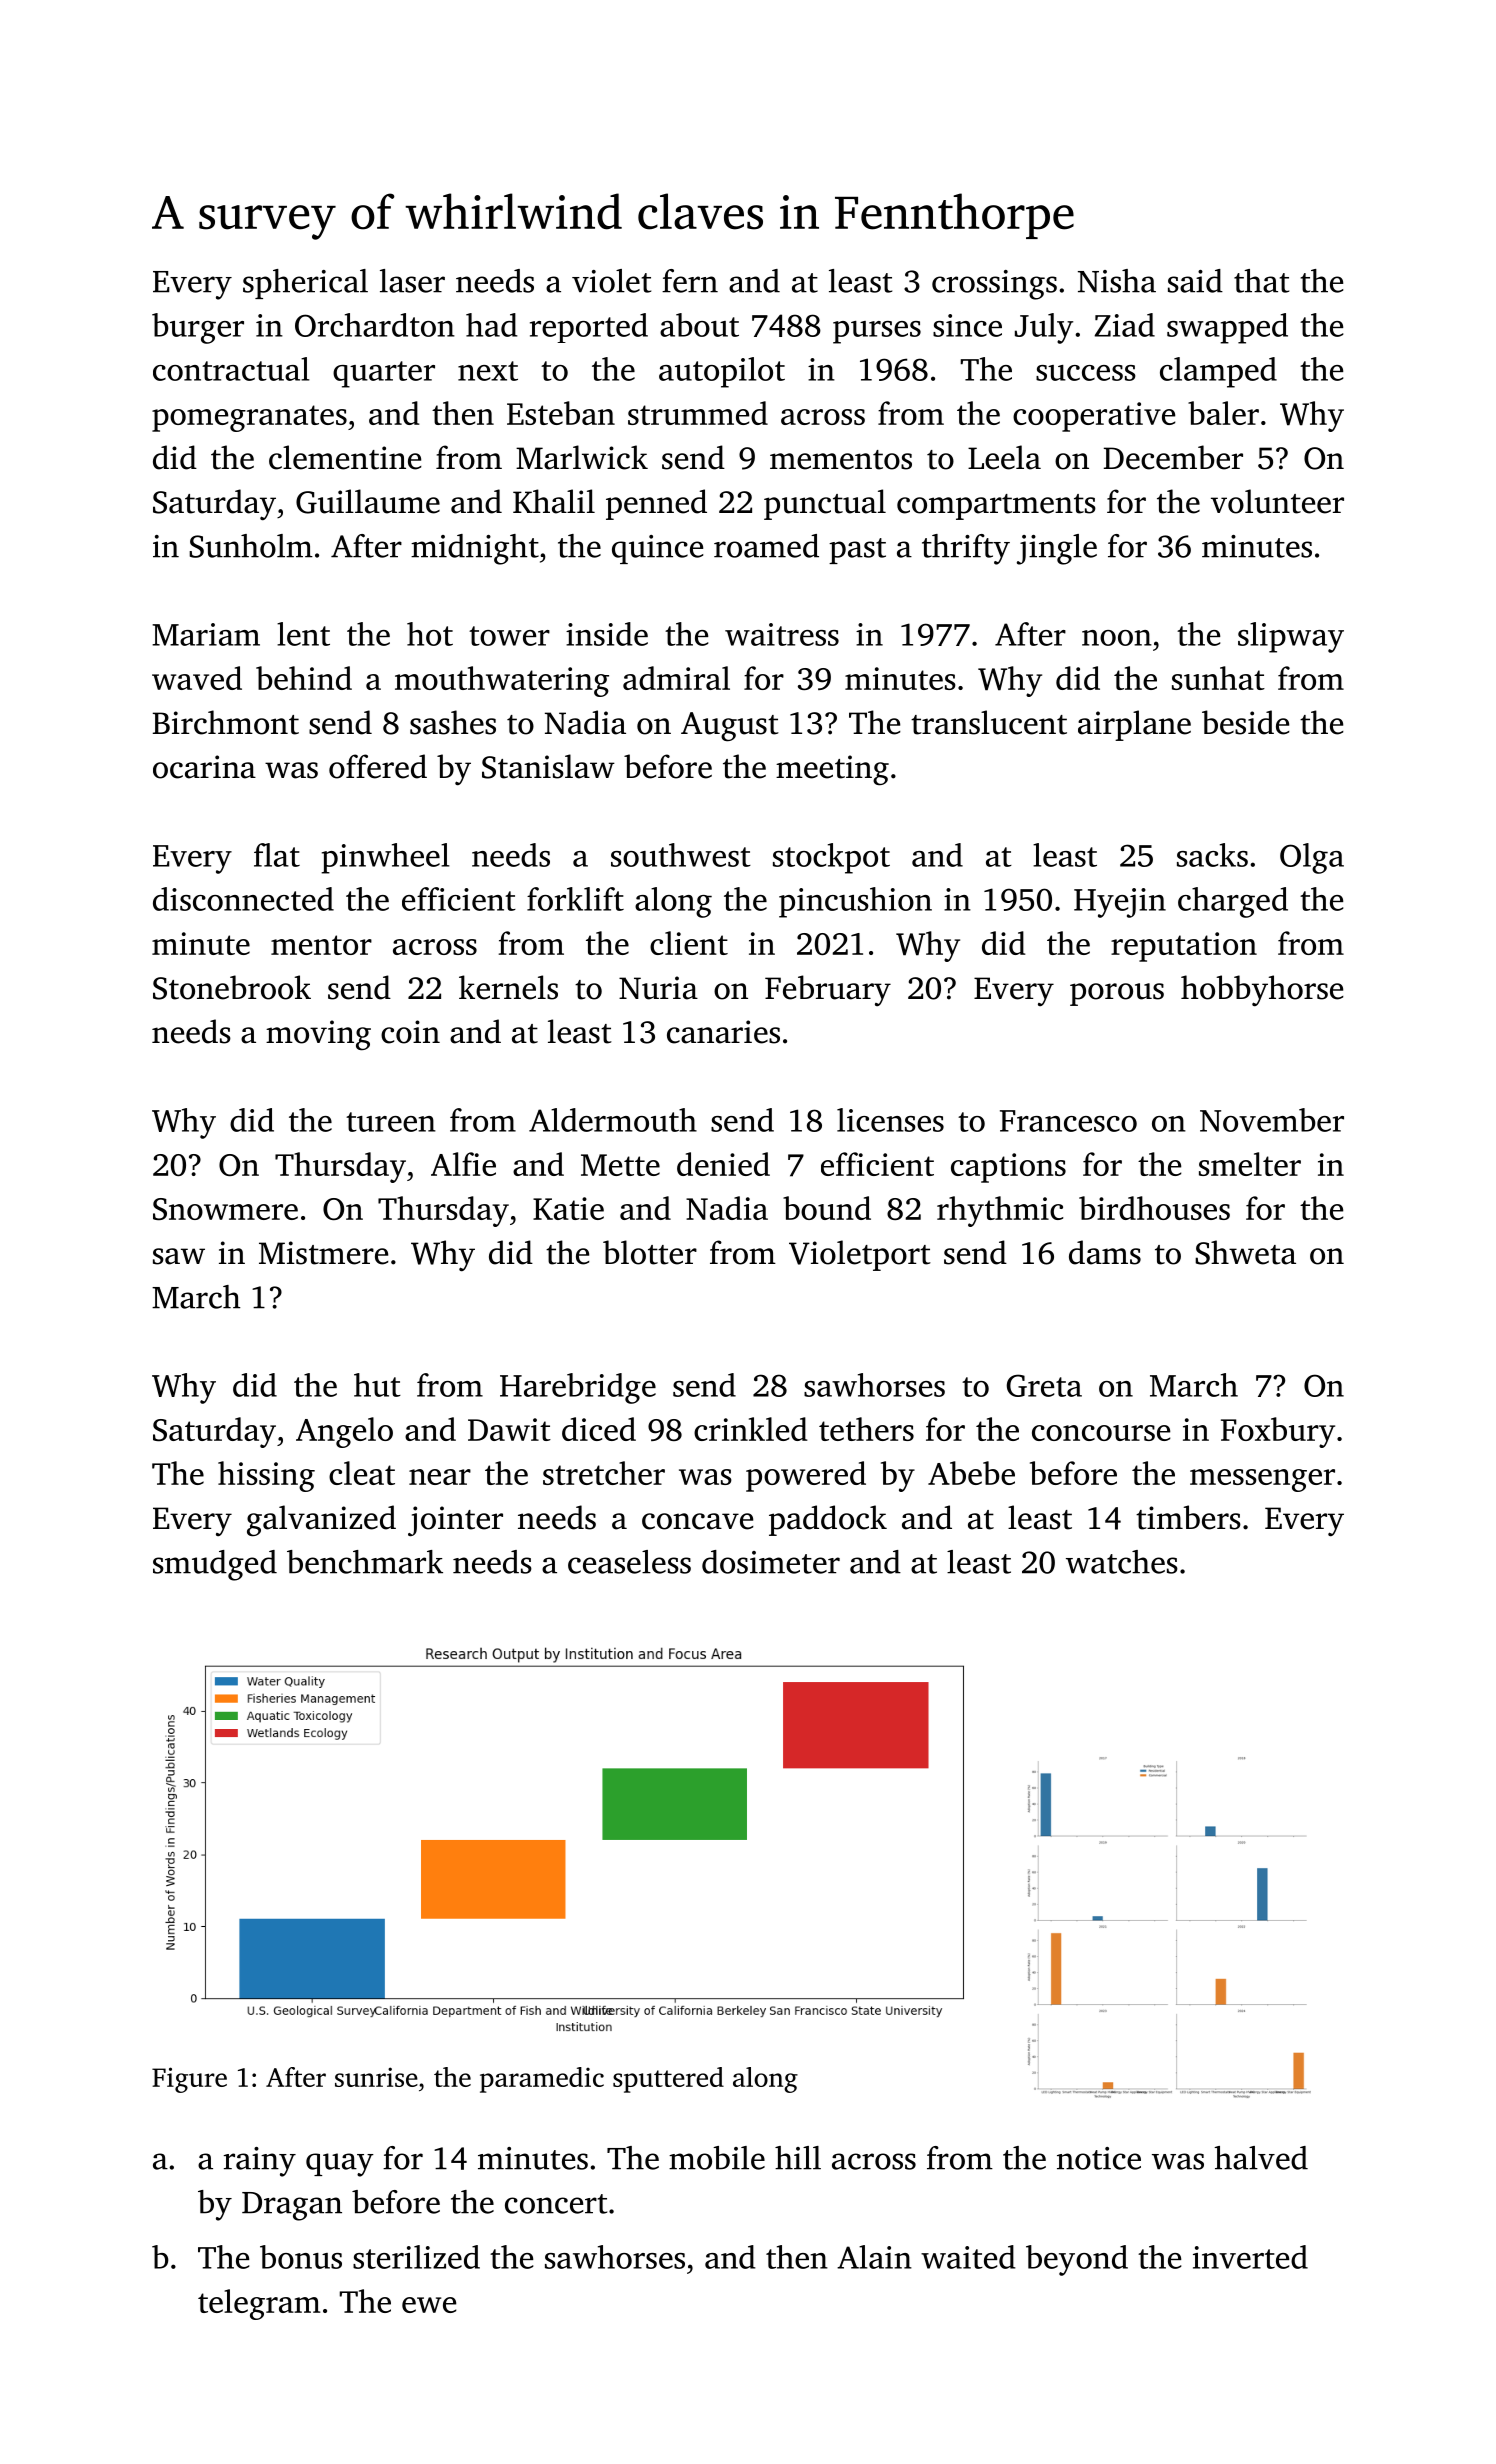 Image resolution: width=1496 pixels, height=2464 pixels. I want to click on Stanislaw, so click(548, 766).
